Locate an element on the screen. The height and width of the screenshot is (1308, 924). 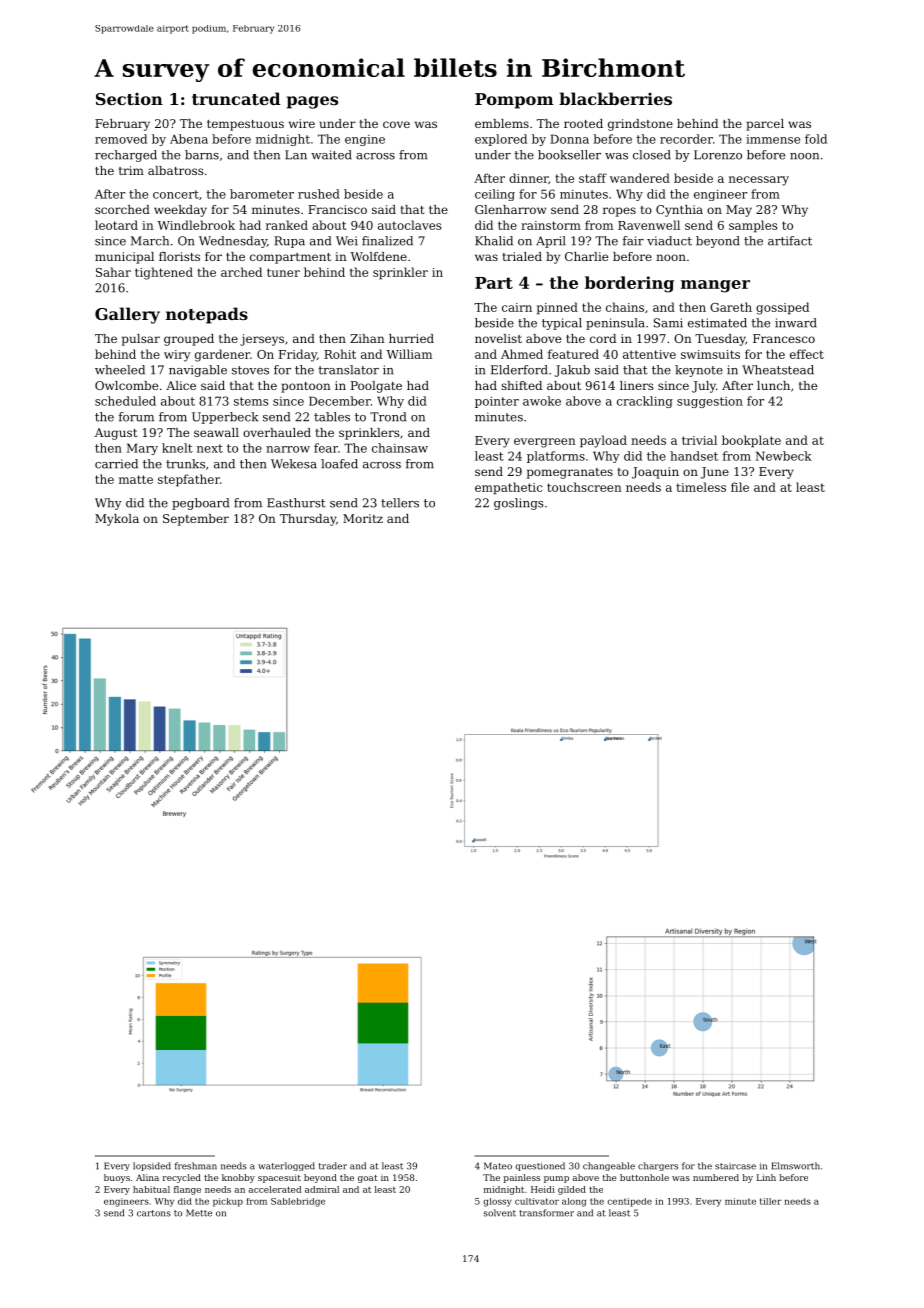
explored is located at coordinates (501, 140).
